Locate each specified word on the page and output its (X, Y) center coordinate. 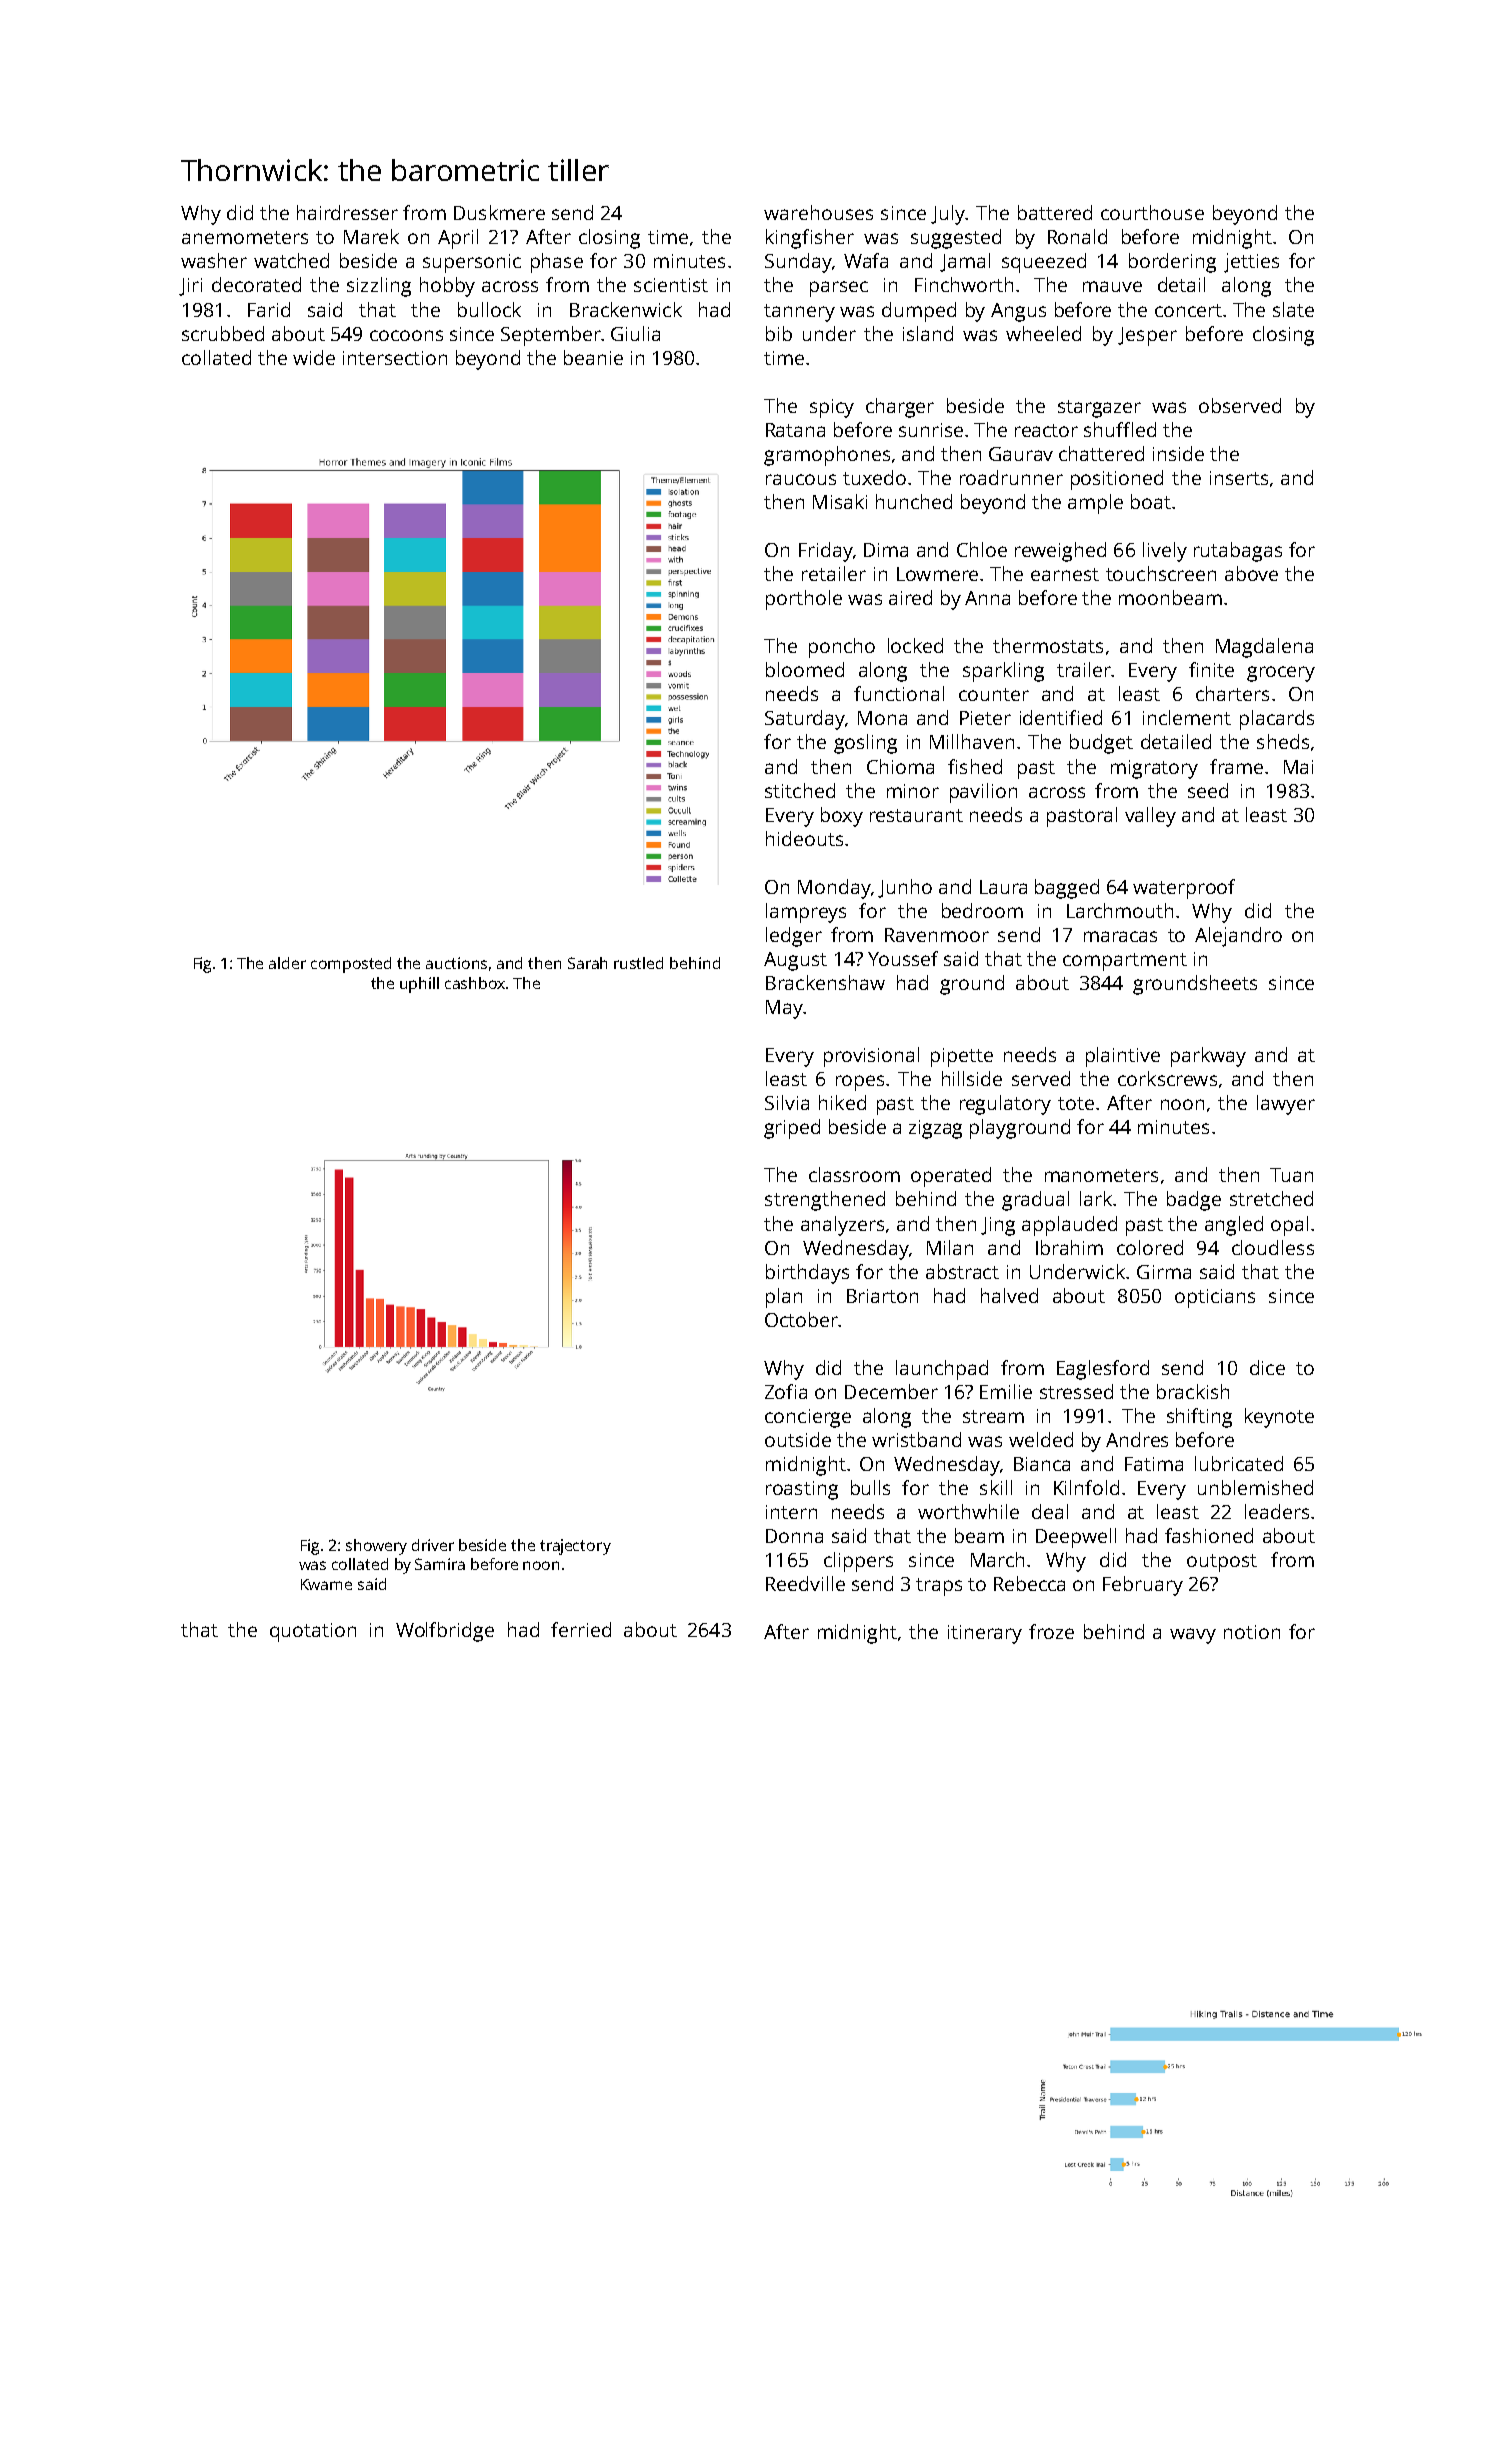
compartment (1125, 962)
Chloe (982, 549)
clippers (858, 1562)
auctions (456, 963)
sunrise (931, 430)
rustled (638, 963)
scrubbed (223, 333)
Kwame (326, 1584)
